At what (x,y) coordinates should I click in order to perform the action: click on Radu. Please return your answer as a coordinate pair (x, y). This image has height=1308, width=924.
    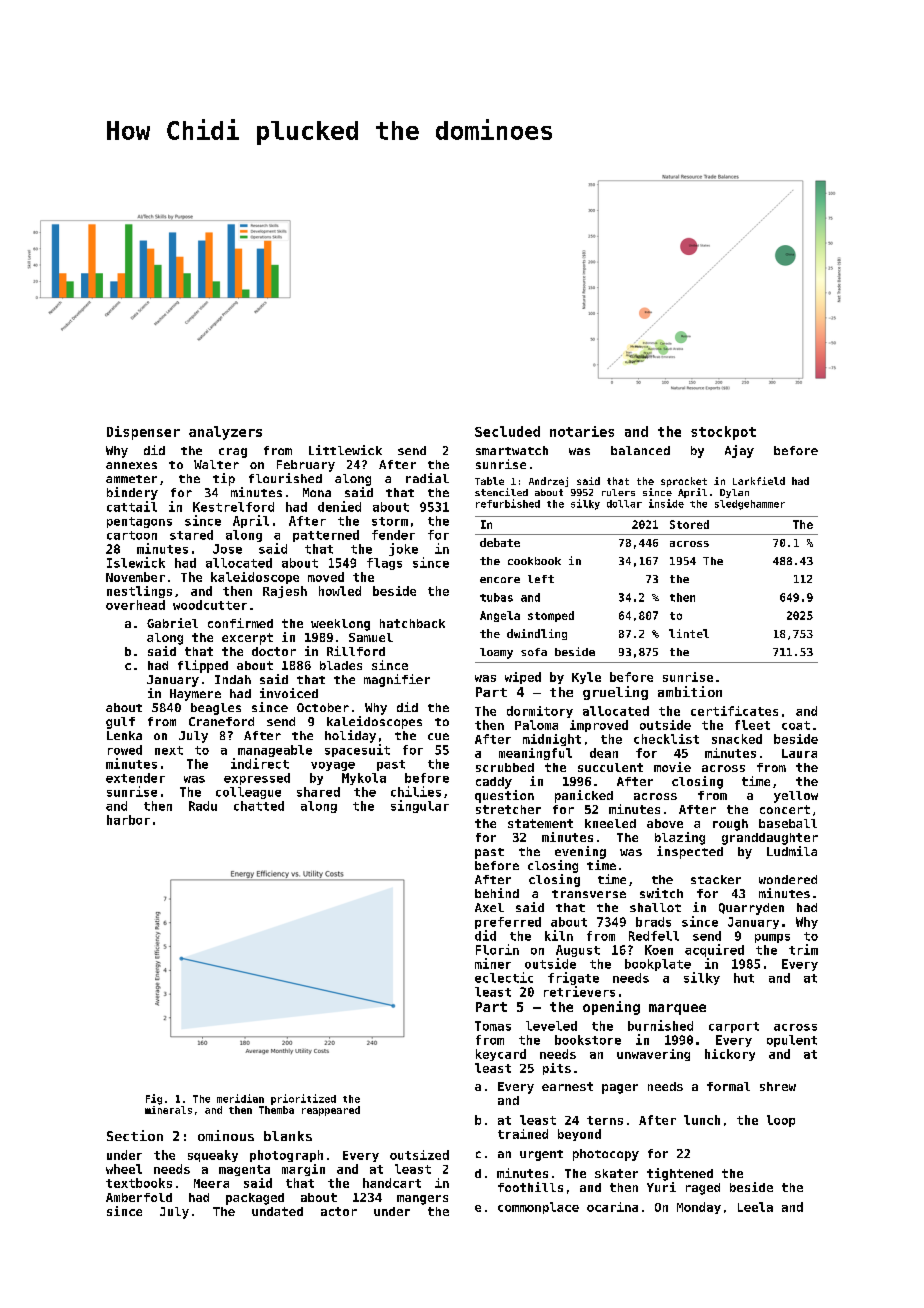
    Looking at the image, I should click on (203, 806).
